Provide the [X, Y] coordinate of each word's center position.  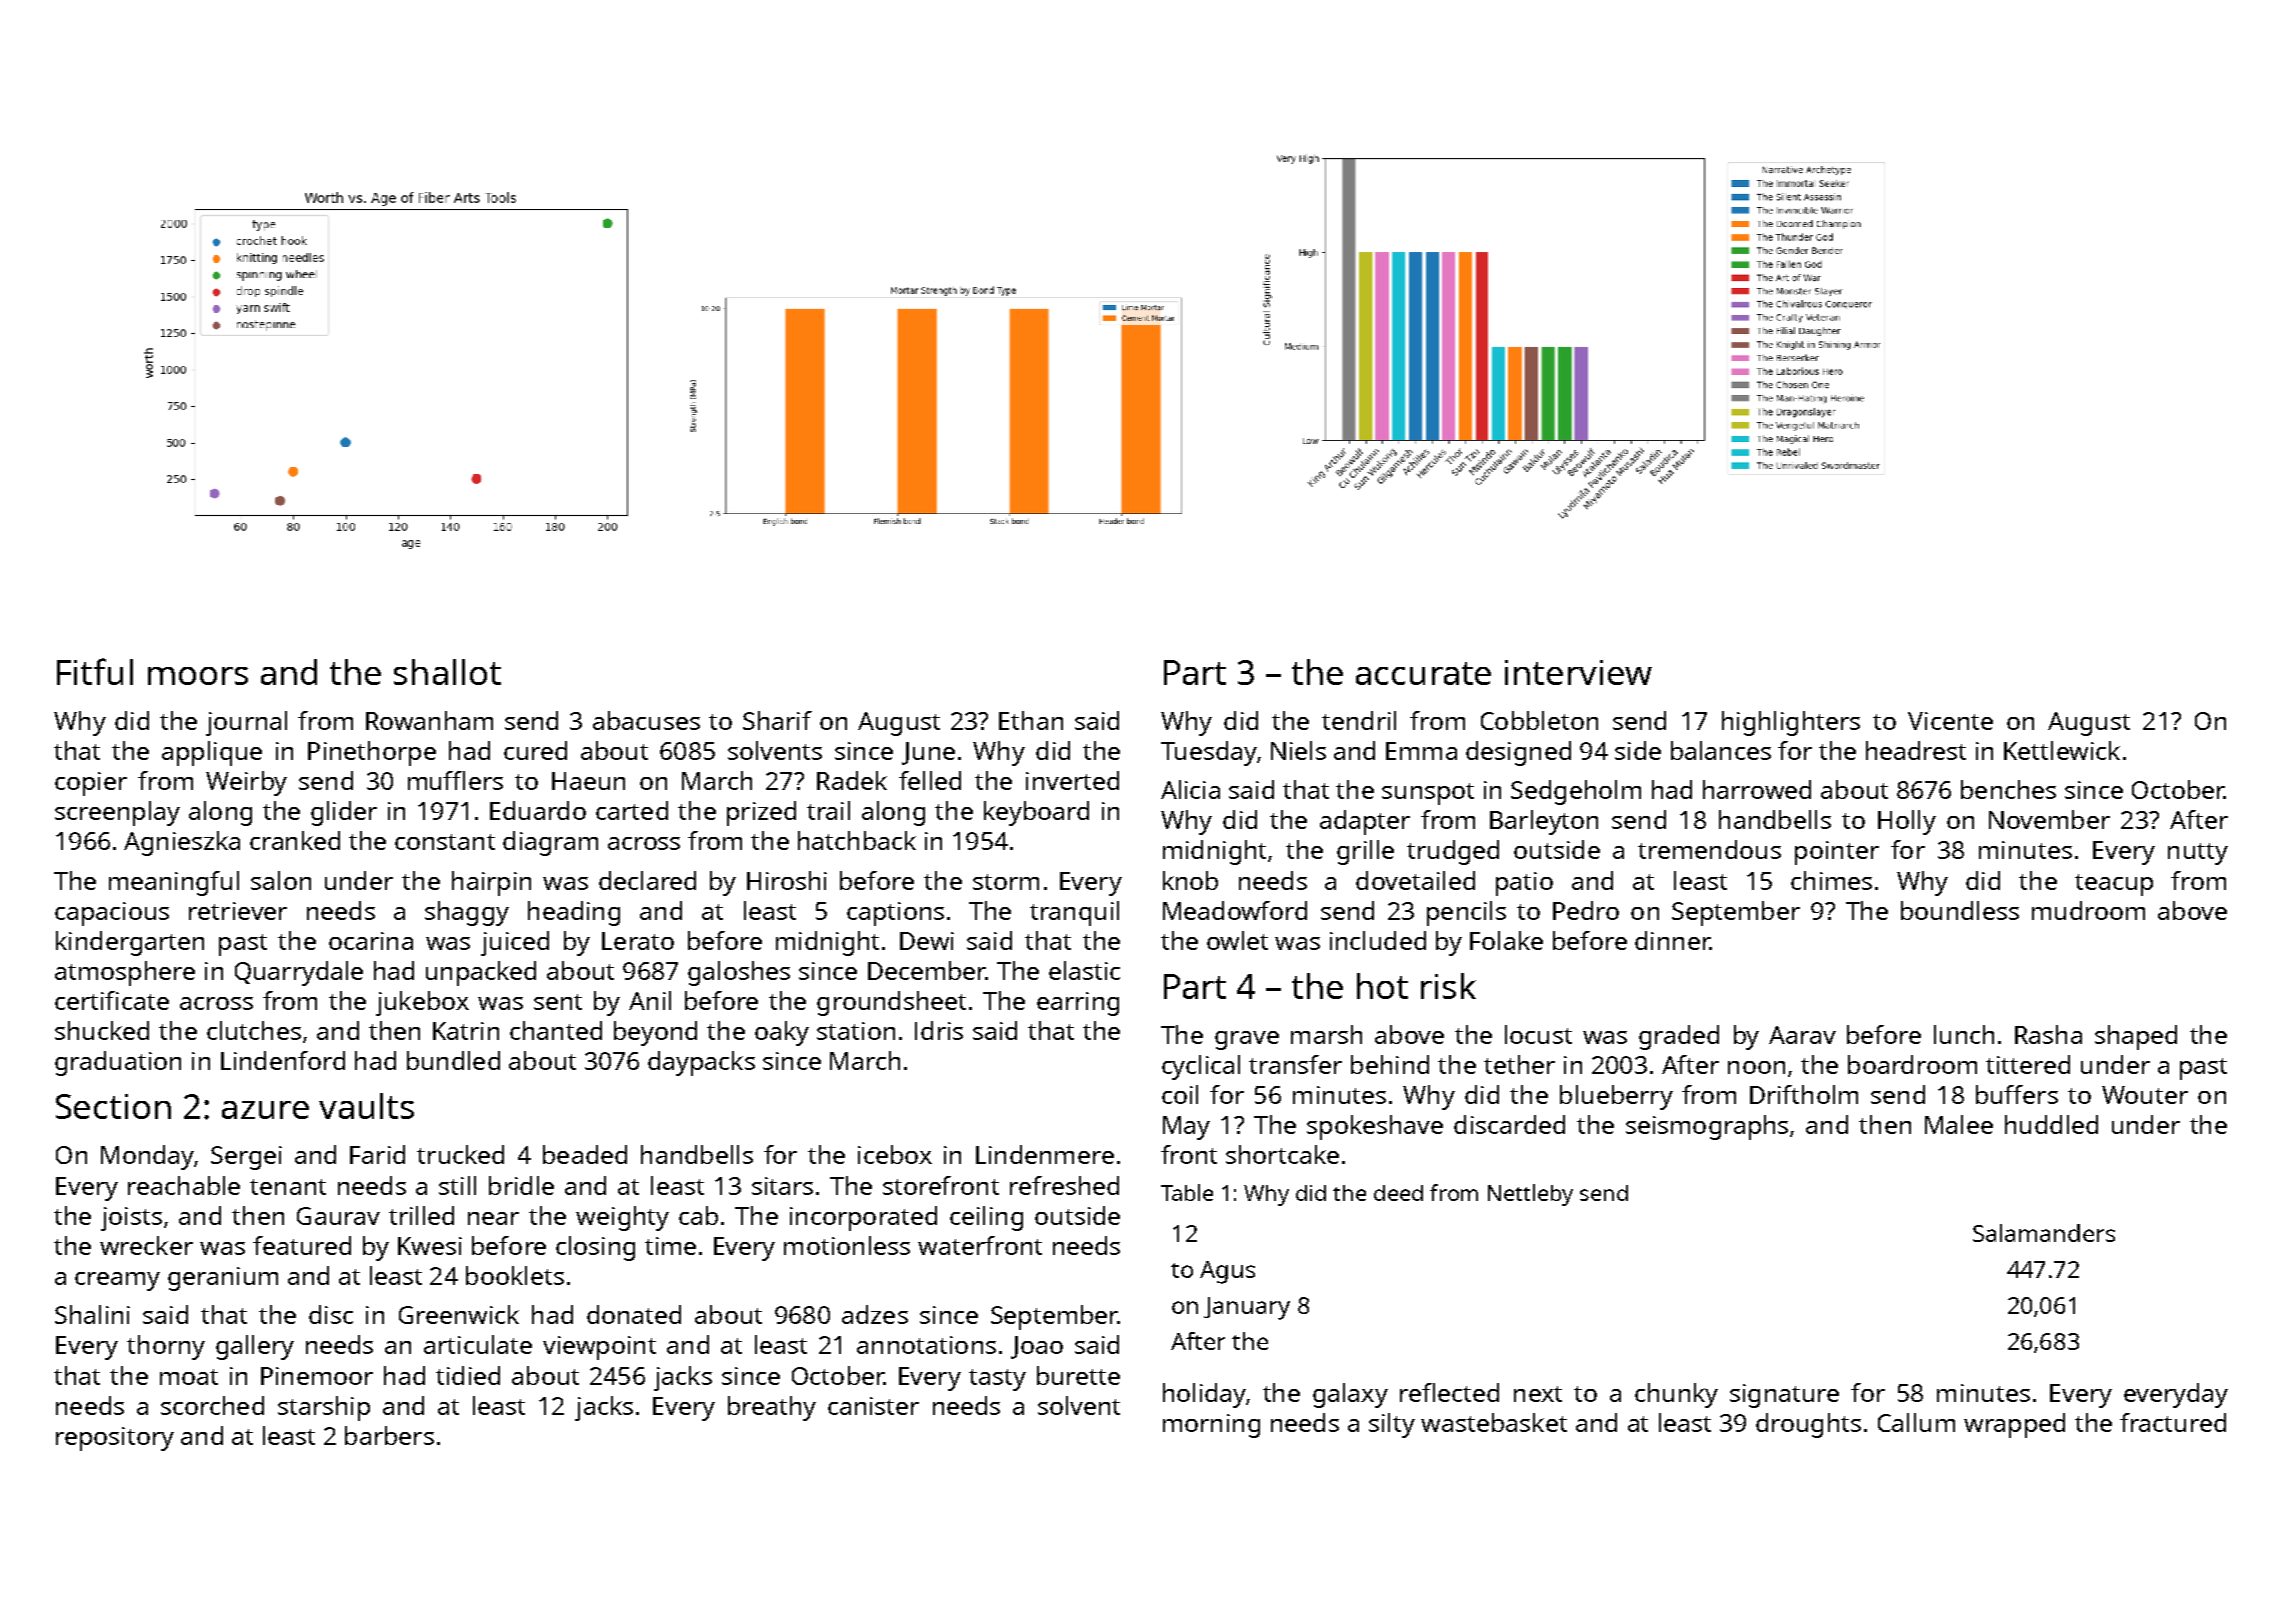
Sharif [777, 720]
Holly [1907, 822]
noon [1756, 1067]
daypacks [701, 1063]
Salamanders [2044, 1233]
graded [1679, 1037]
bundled [453, 1060]
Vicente [1950, 721]
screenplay [117, 813]
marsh [1326, 1034]
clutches [254, 1030]
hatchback [857, 840]
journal [246, 723]
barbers [389, 1435]
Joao [1037, 1347]
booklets [515, 1275]
